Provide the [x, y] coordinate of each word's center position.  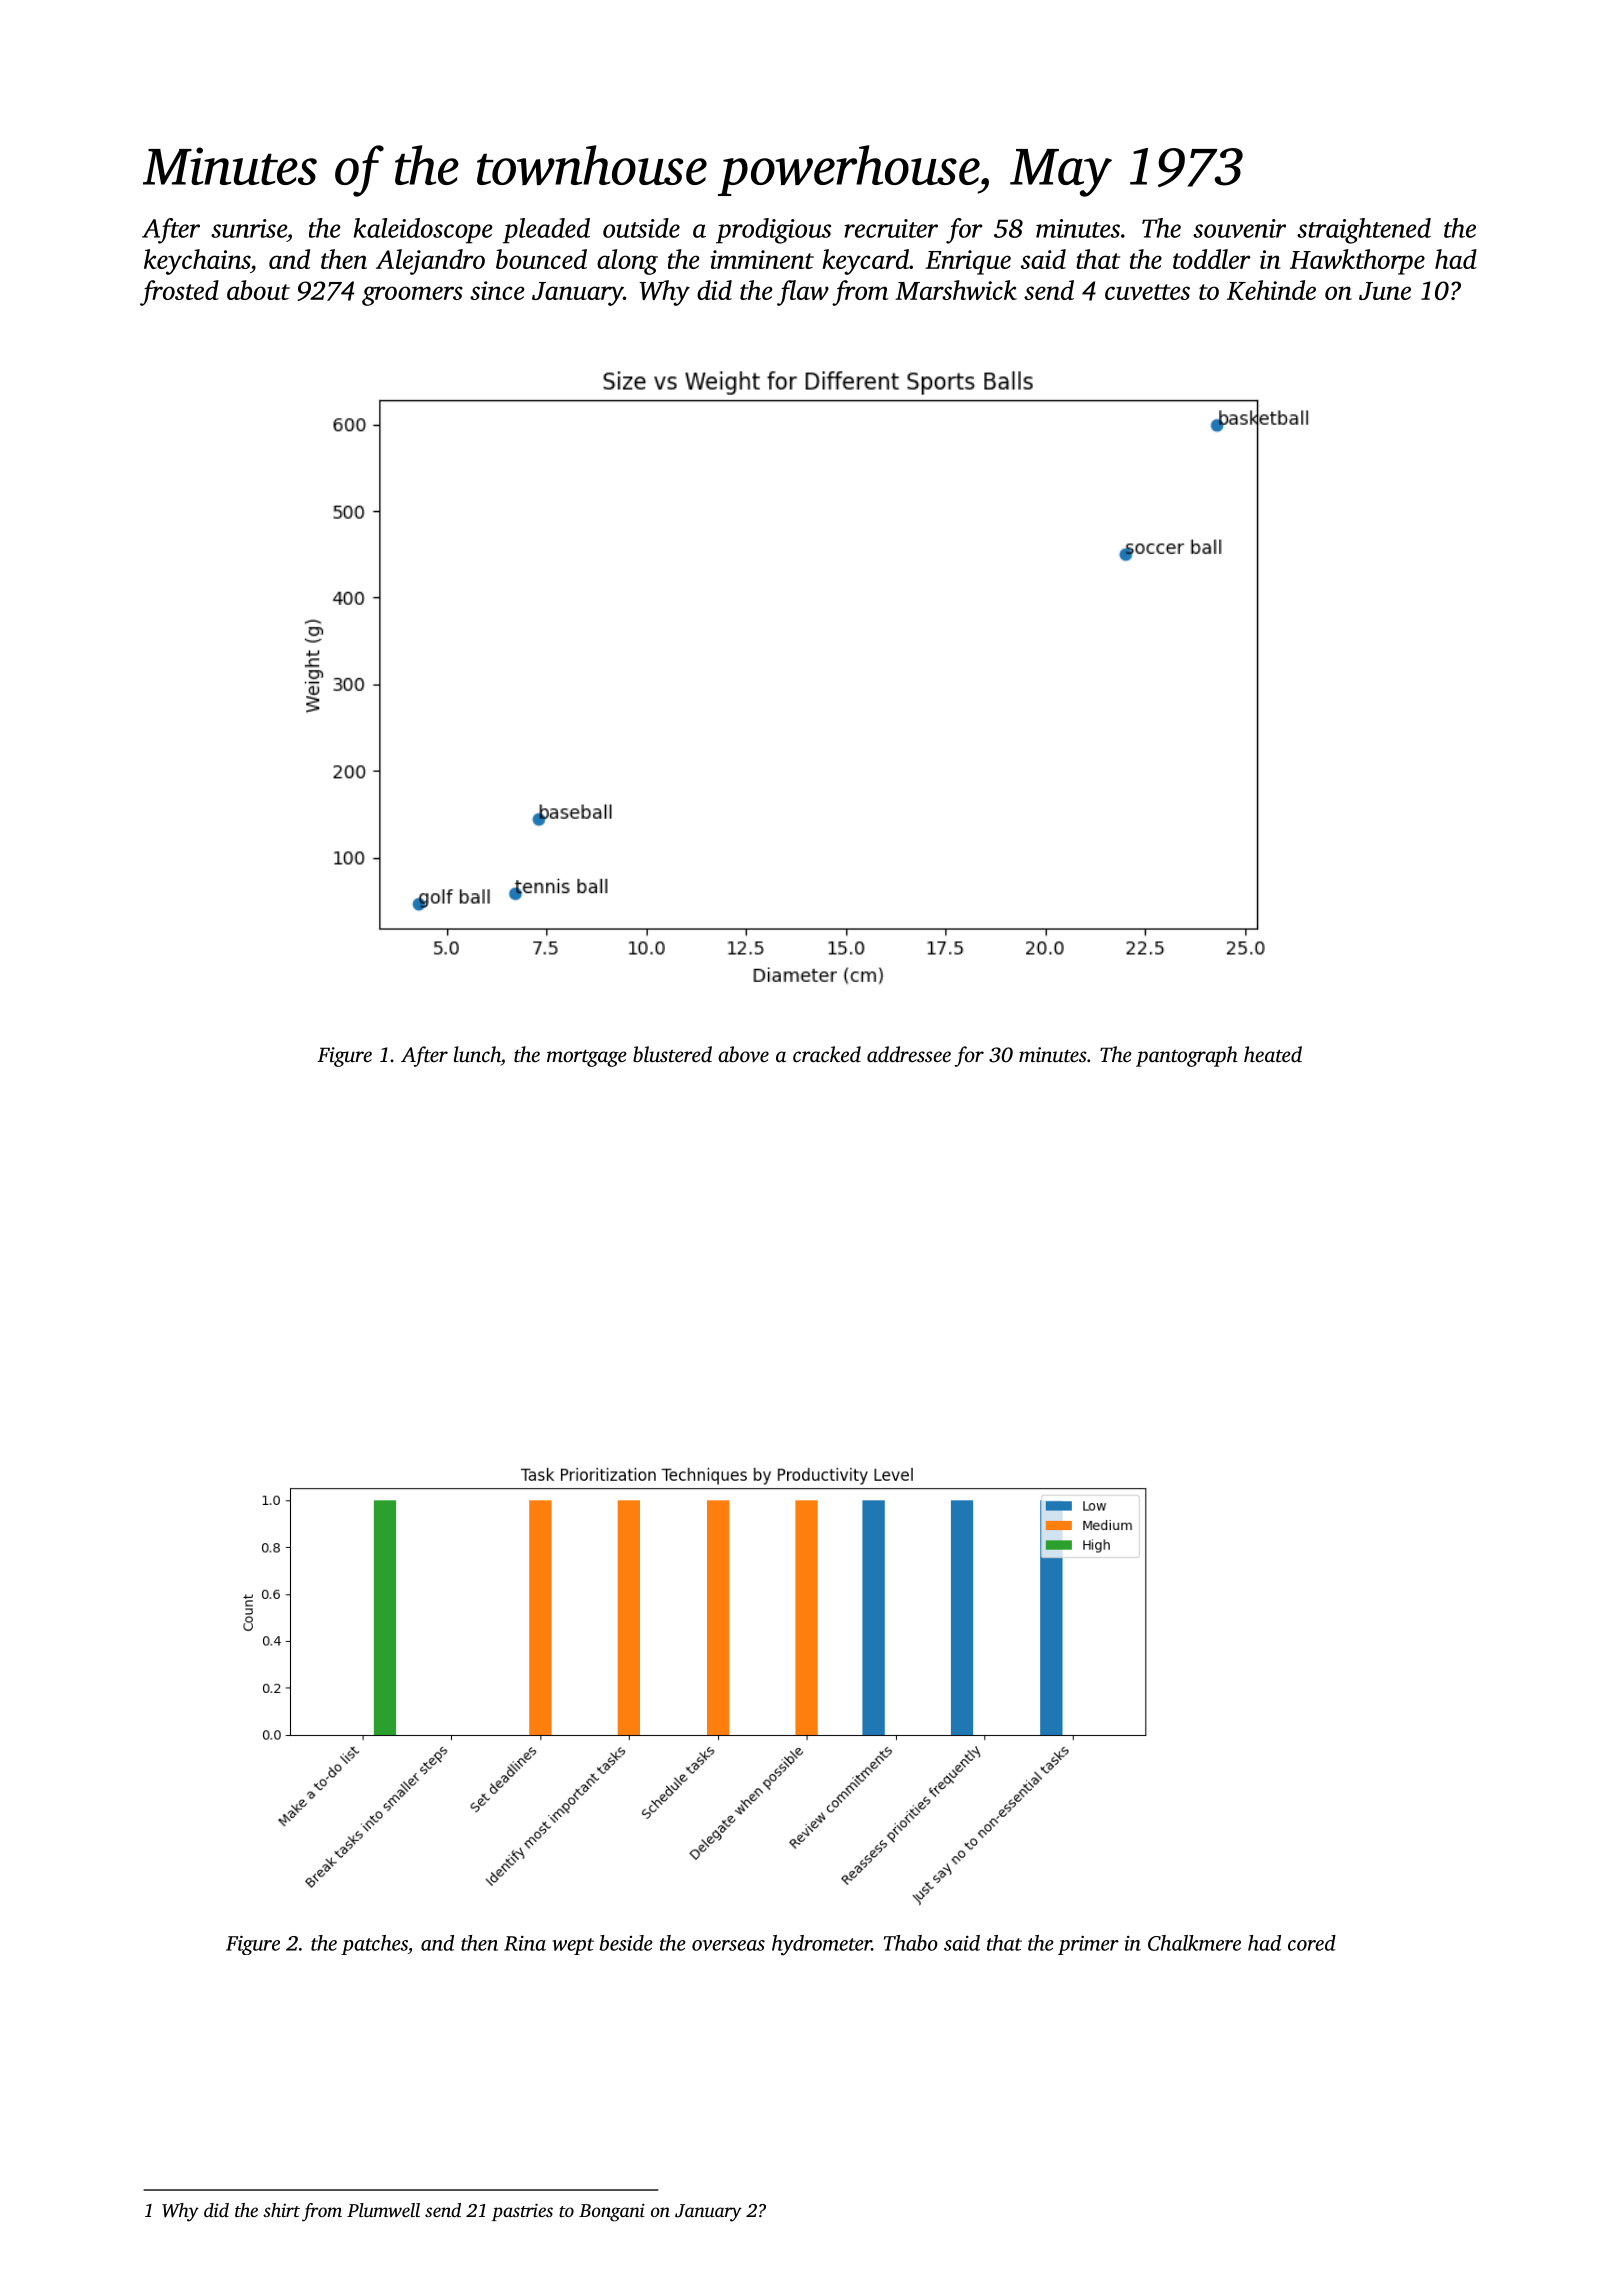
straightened [1364, 231]
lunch [477, 1054]
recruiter [891, 228]
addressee [909, 1054]
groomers [412, 296]
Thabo [911, 1943]
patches [374, 1945]
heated [1273, 1054]
